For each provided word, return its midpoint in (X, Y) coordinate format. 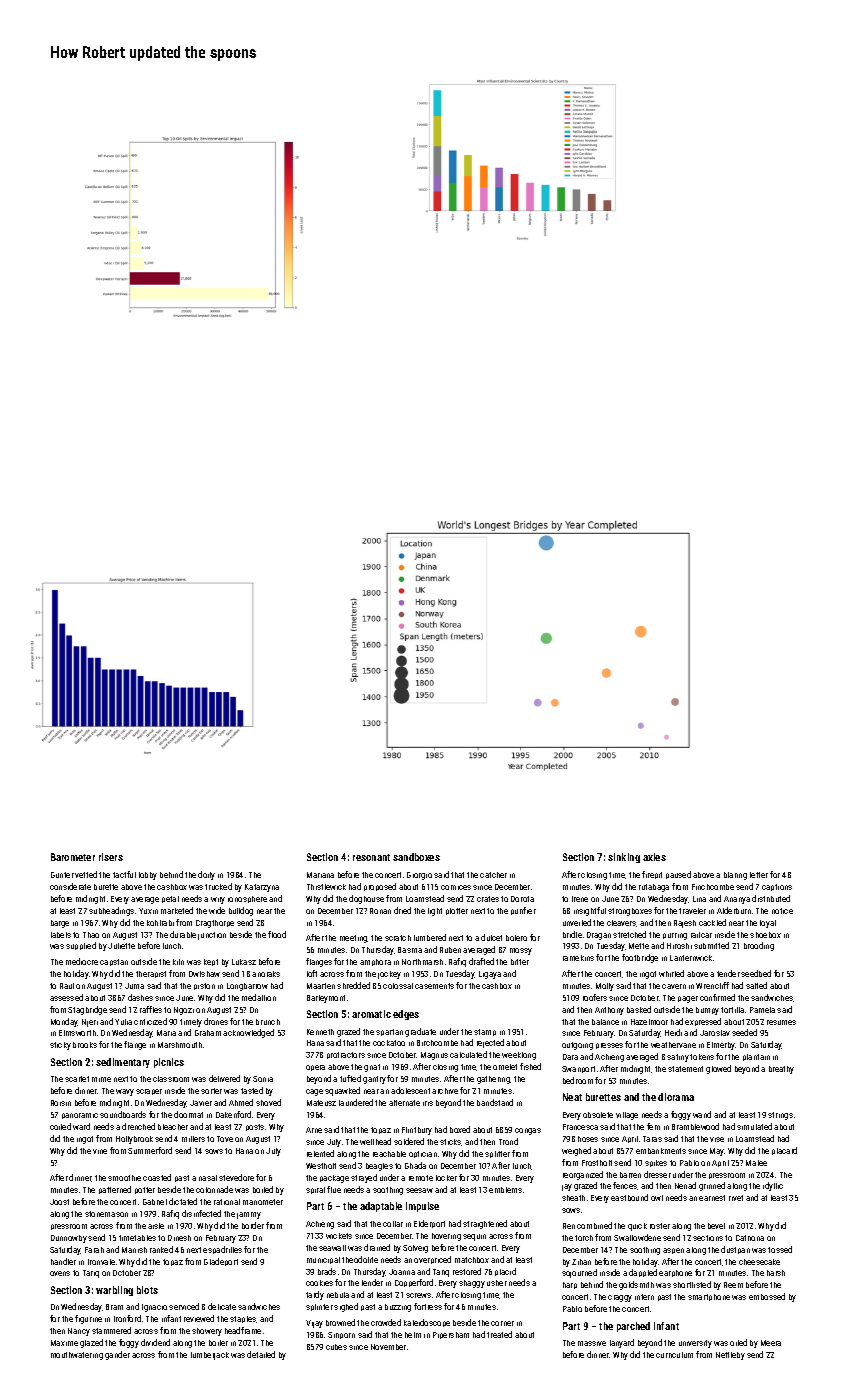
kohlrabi (160, 923)
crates (488, 899)
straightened (485, 1224)
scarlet (77, 1079)
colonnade (214, 1189)
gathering (494, 1080)
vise (717, 1139)
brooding (759, 946)
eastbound (629, 1197)
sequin (474, 1237)
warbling (114, 1291)
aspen (673, 1251)
